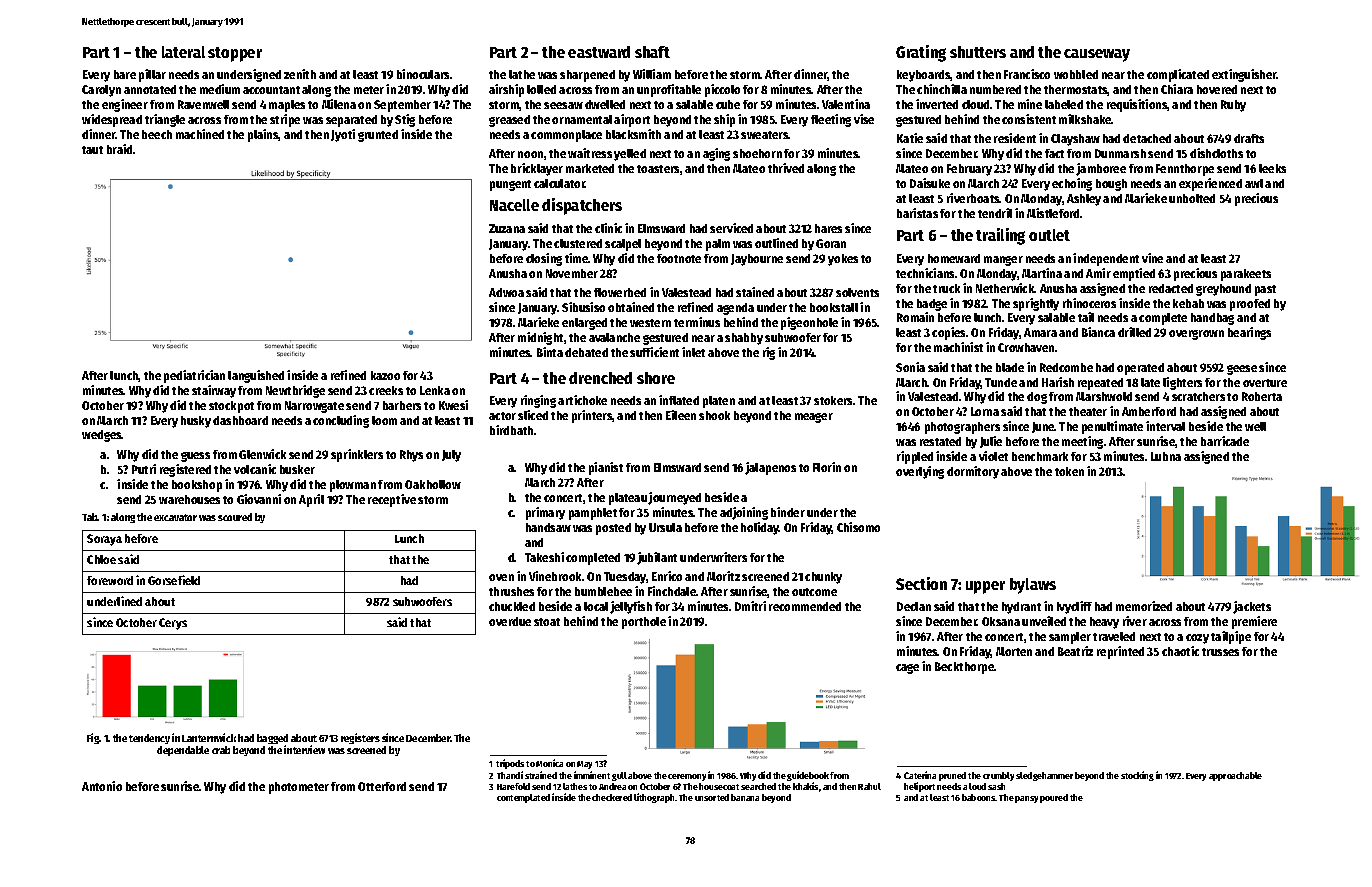 The image size is (1372, 887). Describe the element at coordinates (1166, 456) in the document. I see `Lubna` at that location.
